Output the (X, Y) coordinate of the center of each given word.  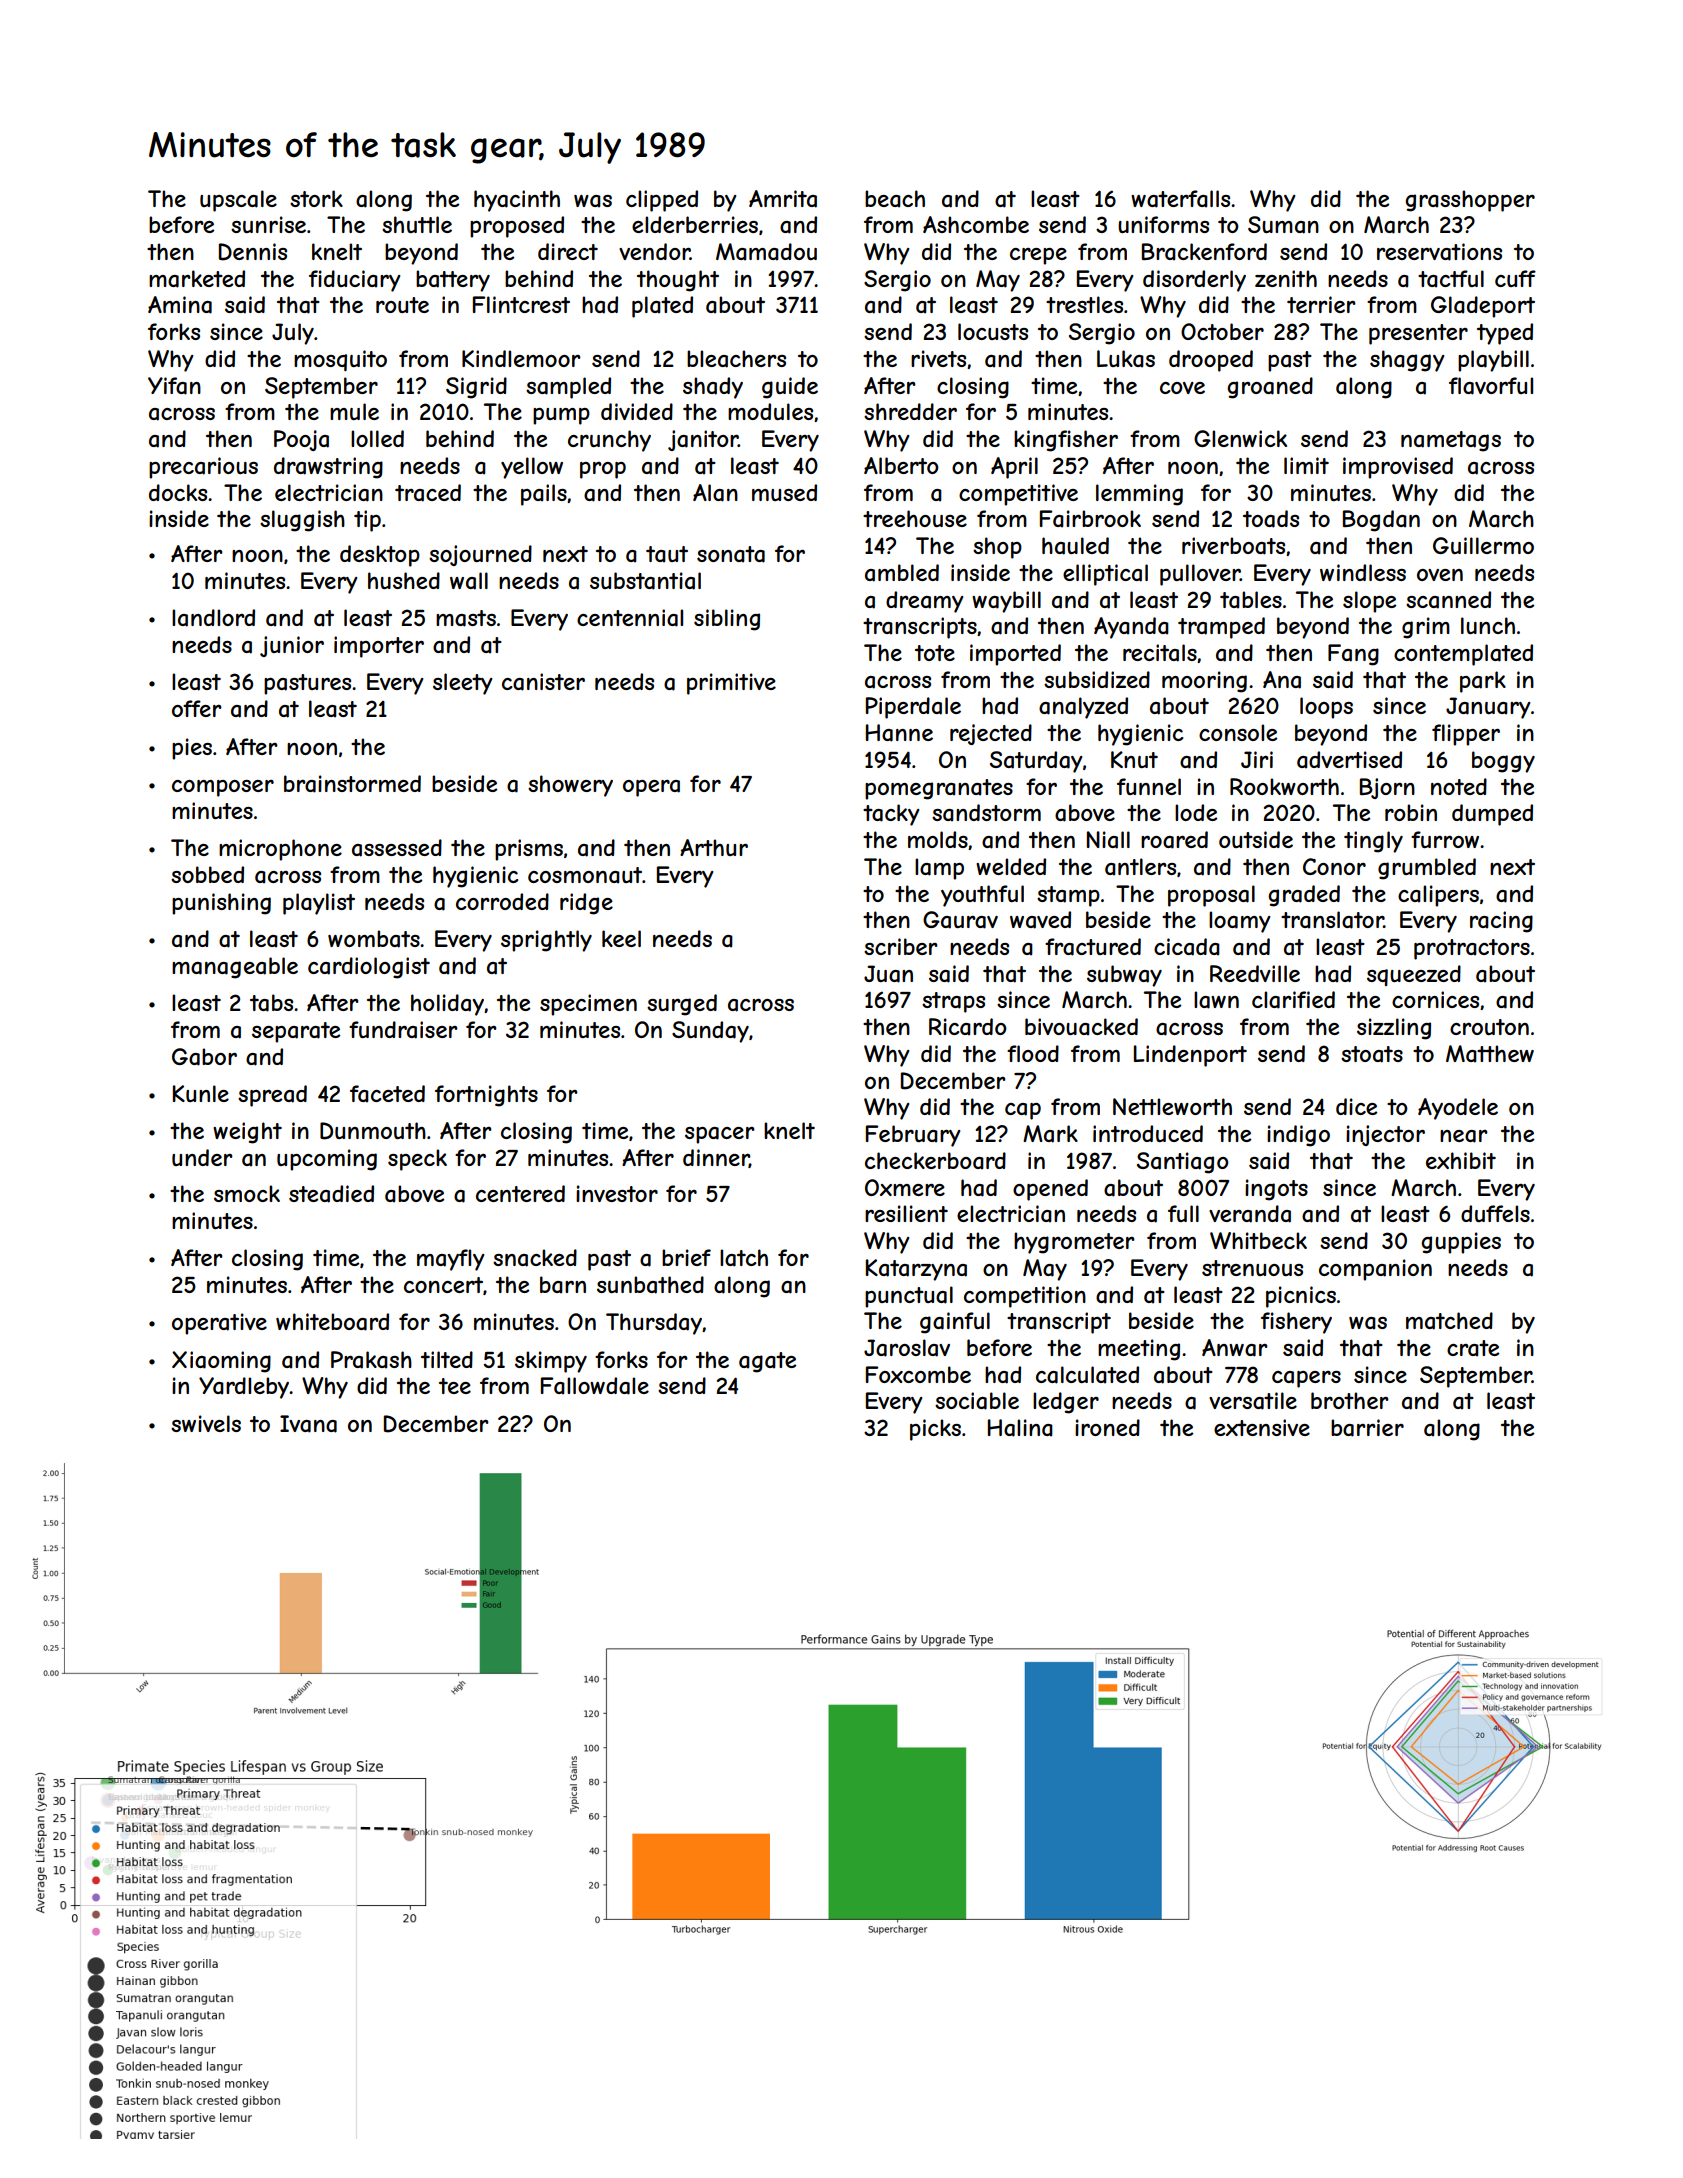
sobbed (207, 874)
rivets (938, 358)
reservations (1439, 252)
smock (247, 1193)
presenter (1418, 334)
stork (316, 198)
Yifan (174, 386)
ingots (1276, 1190)
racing (1501, 922)
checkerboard (935, 1161)
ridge (586, 904)
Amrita (783, 199)
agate (767, 1362)
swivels (206, 1423)
